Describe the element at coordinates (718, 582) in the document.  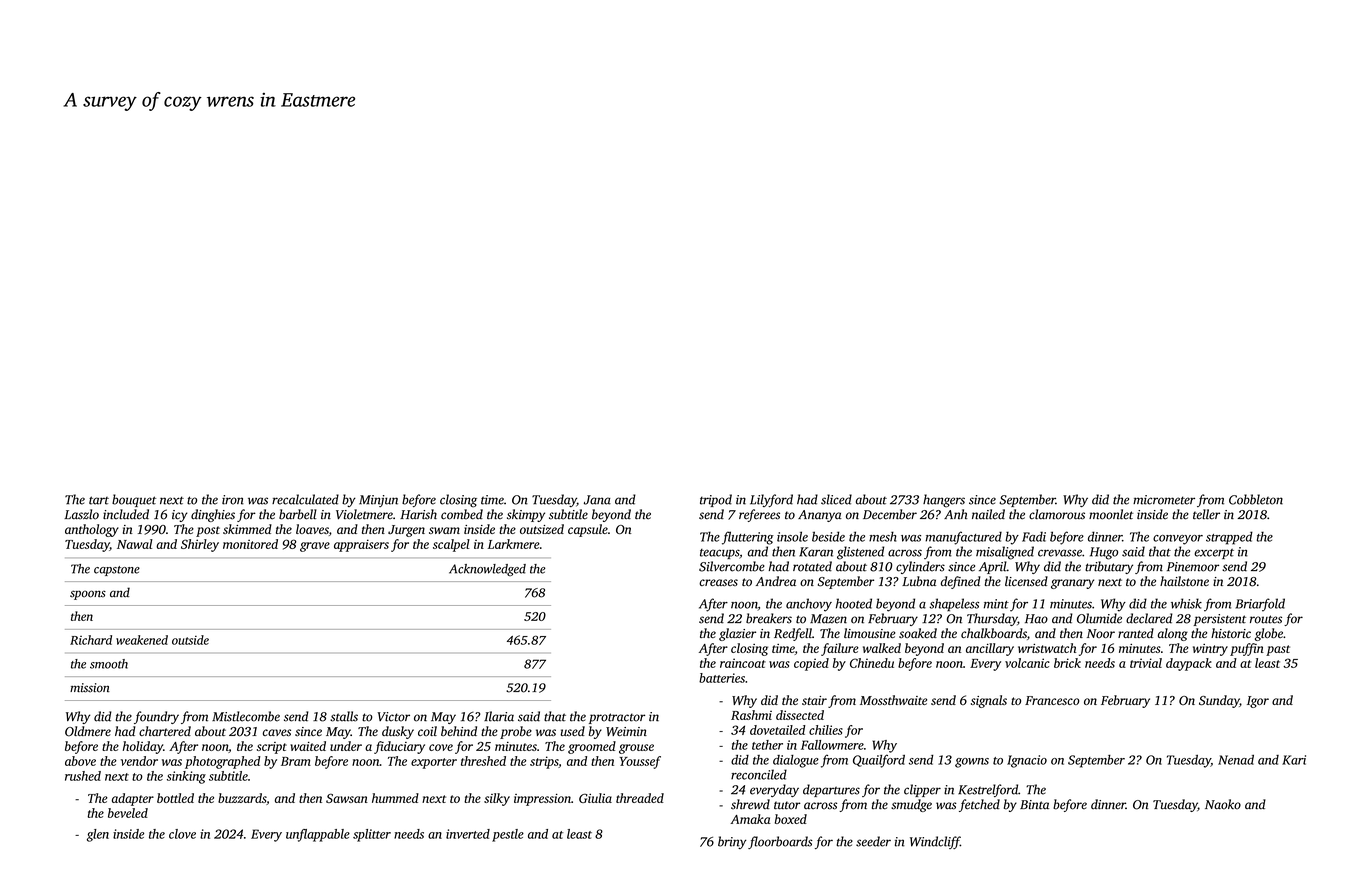
I see `creases` at that location.
